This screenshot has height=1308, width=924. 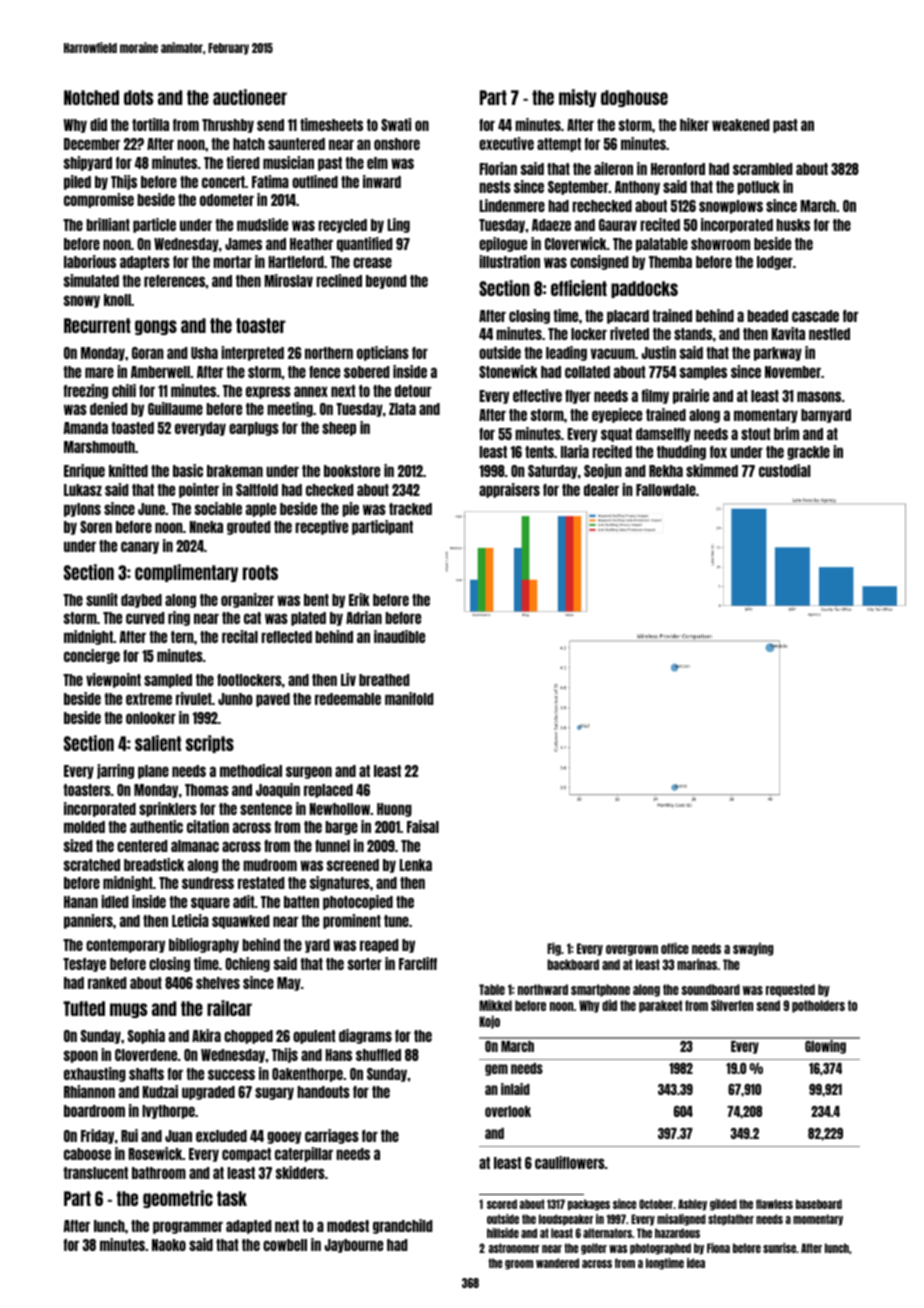 What do you see at coordinates (141, 601) in the screenshot?
I see `daybed` at bounding box center [141, 601].
